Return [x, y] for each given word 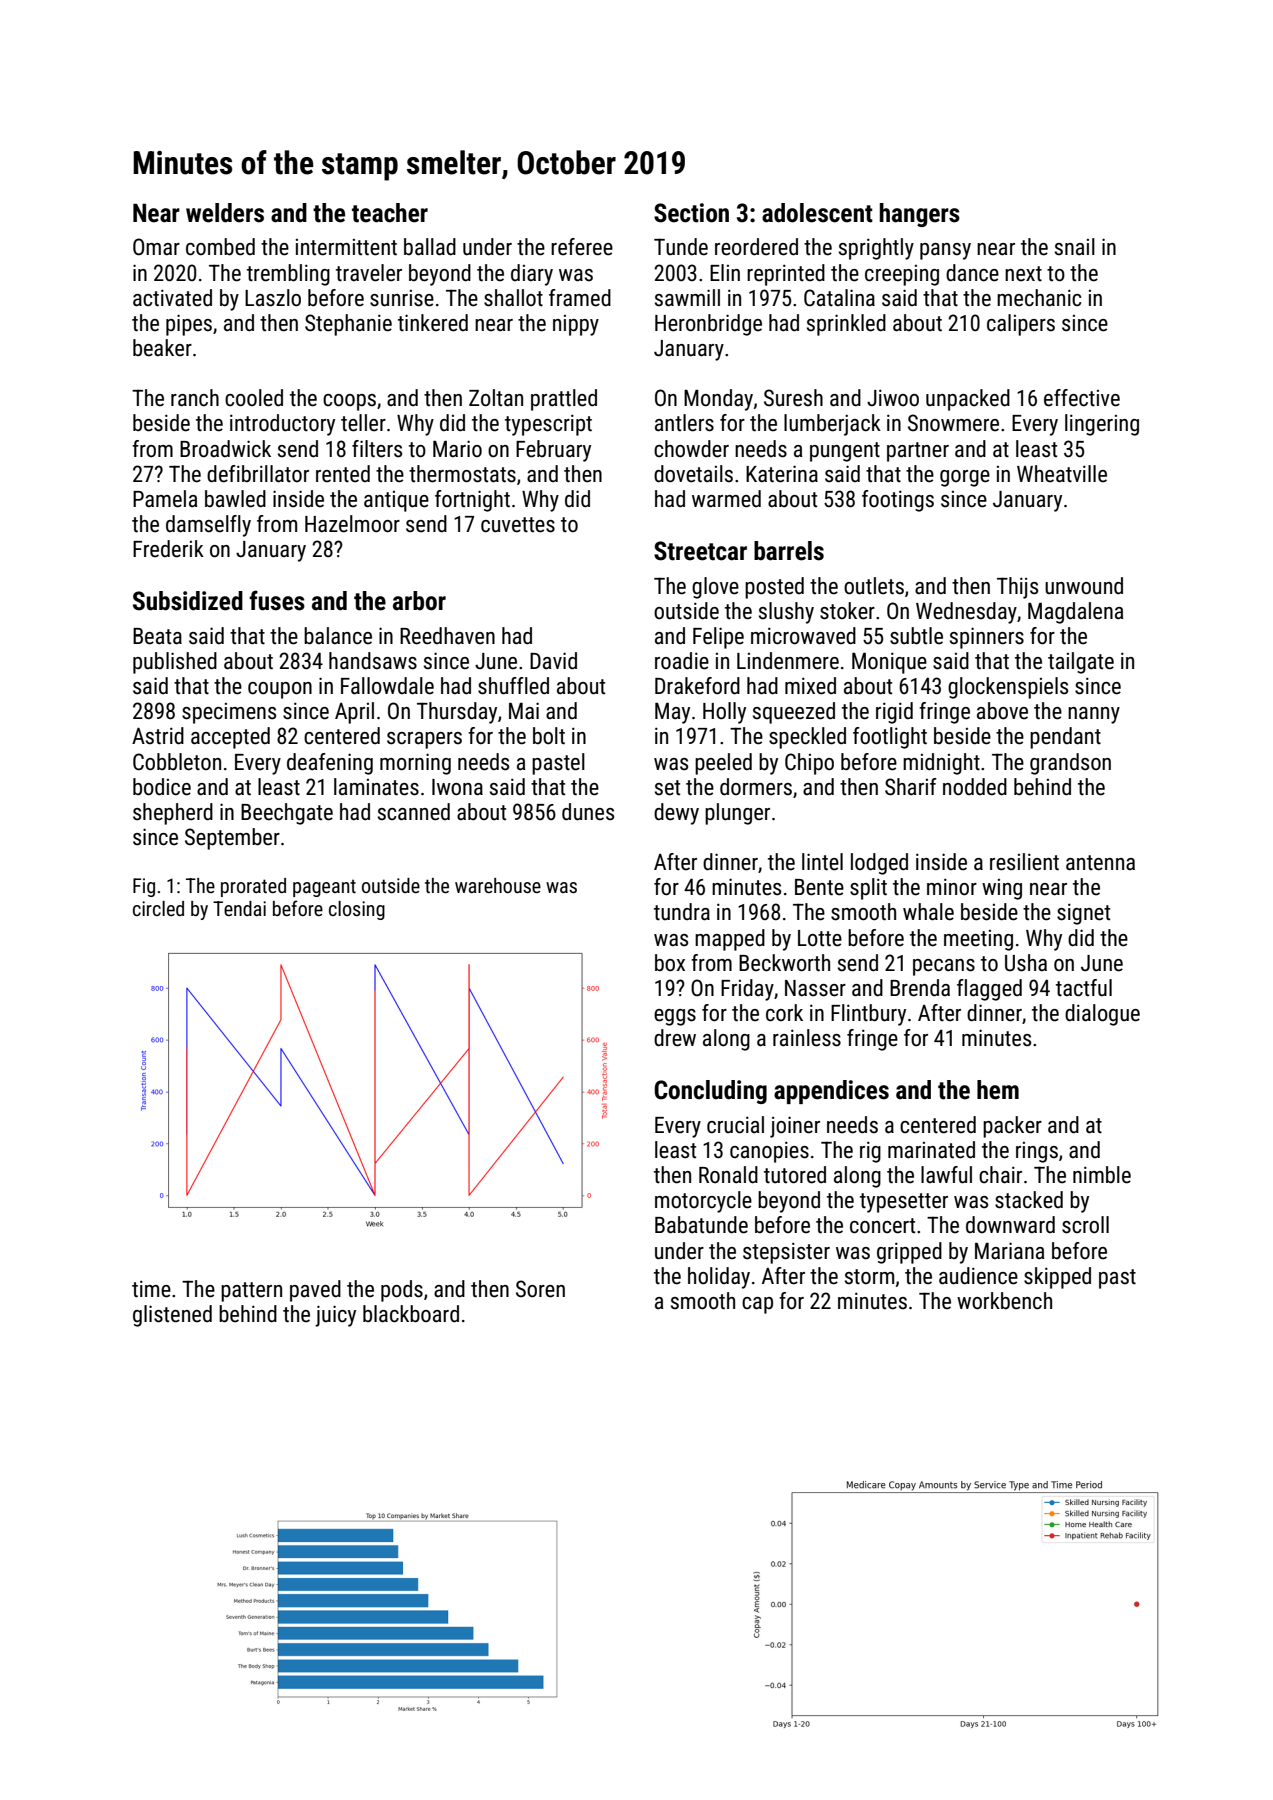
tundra [682, 912]
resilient [1024, 862]
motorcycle [703, 1202]
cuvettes [518, 525]
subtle [916, 636]
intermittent [346, 247]
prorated [253, 887]
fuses [277, 600]
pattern [251, 1292]
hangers [920, 215]
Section [691, 213]
